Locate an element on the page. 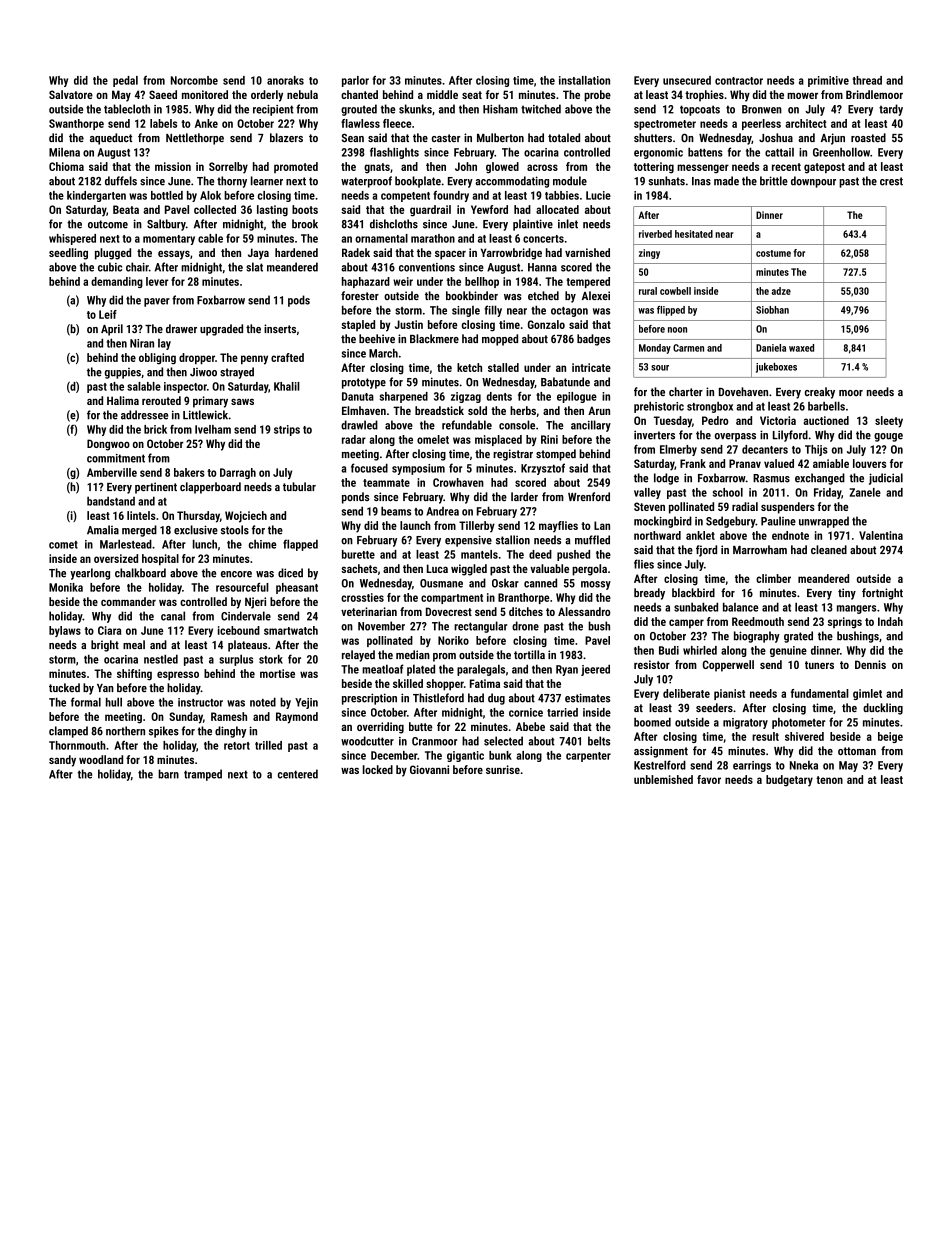 This page has width=952, height=1233. parlor is located at coordinates (355, 81).
